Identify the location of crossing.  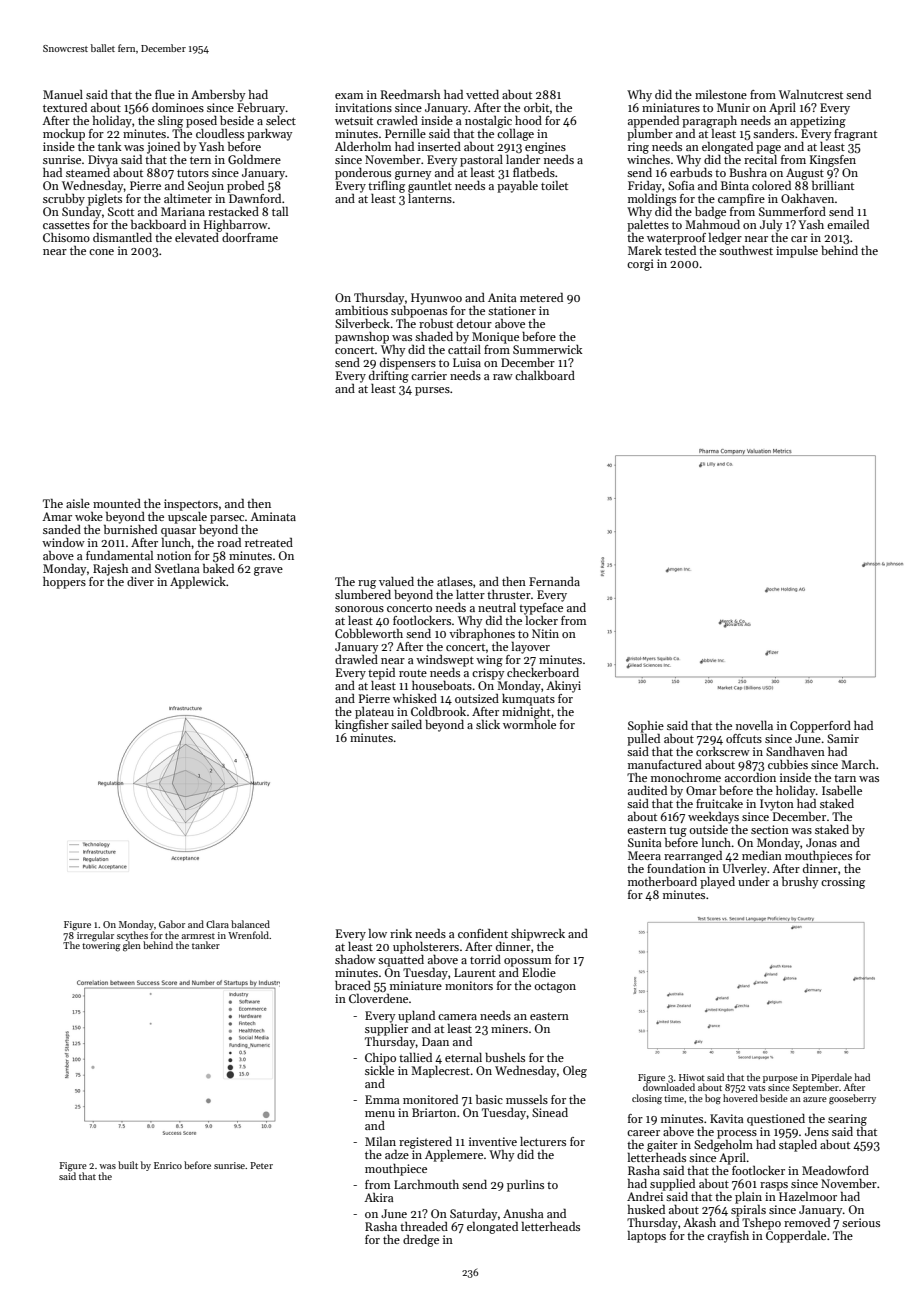
(843, 883).
